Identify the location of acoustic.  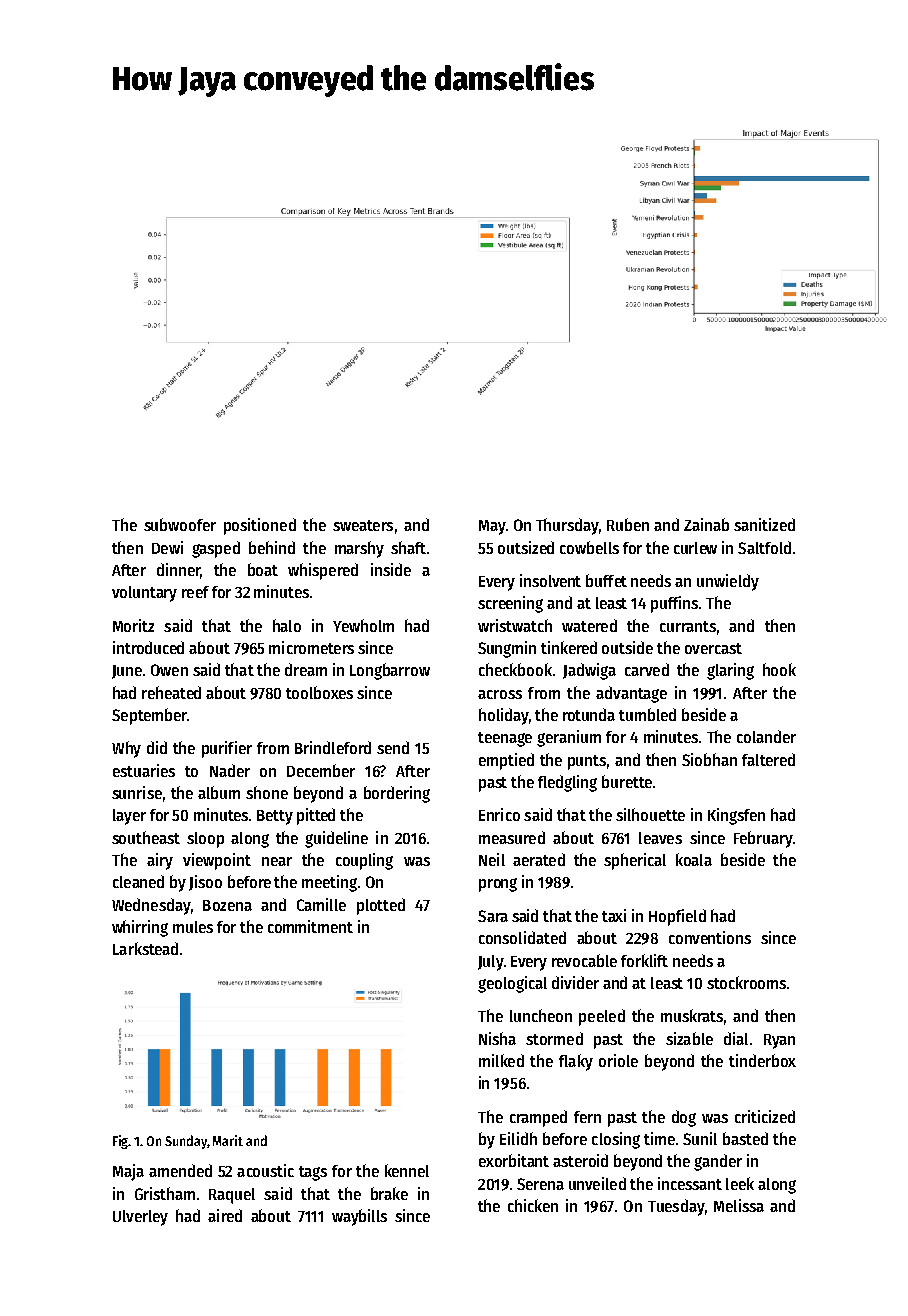
(265, 1170).
